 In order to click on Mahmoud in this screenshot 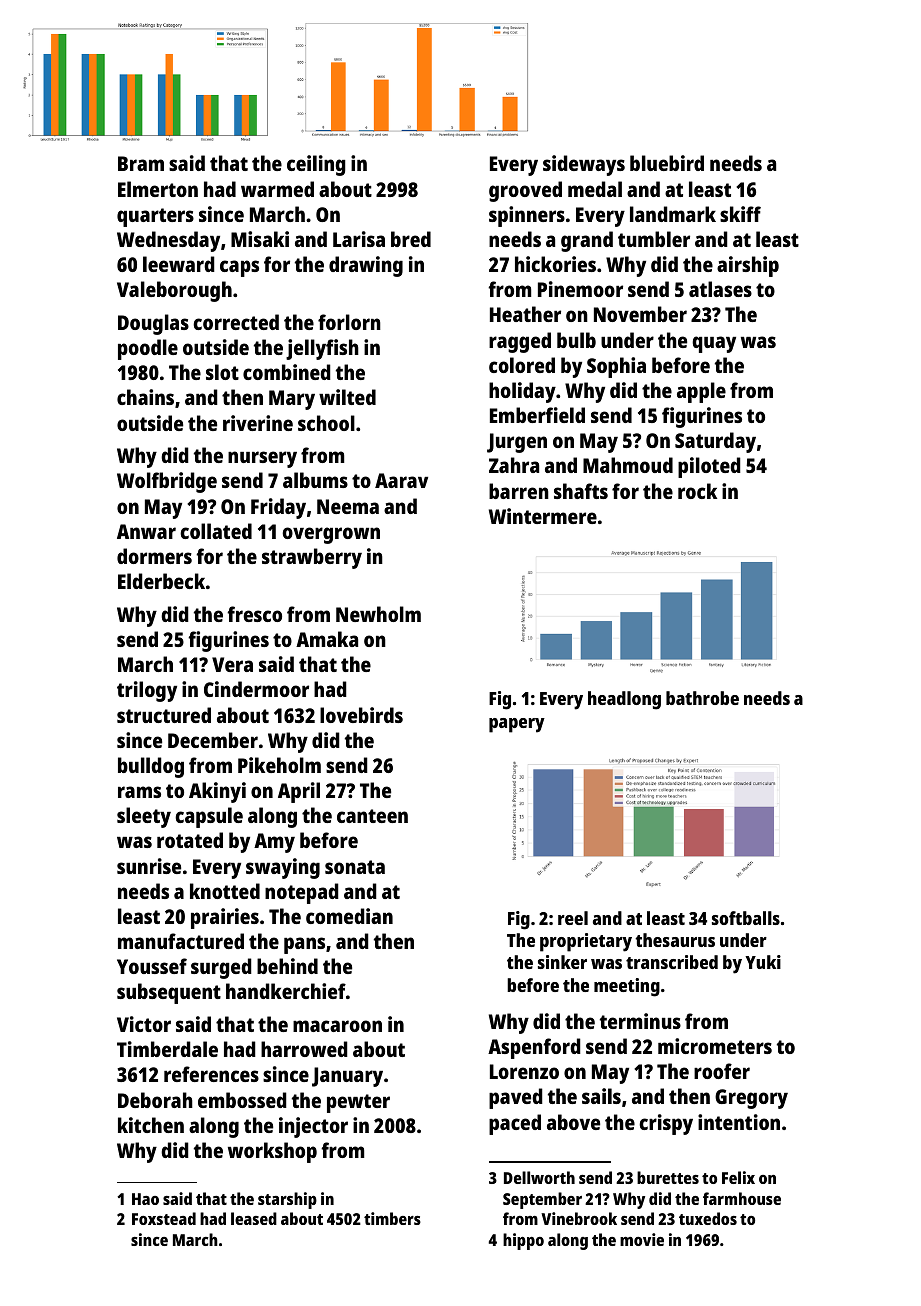, I will do `click(628, 465)`.
